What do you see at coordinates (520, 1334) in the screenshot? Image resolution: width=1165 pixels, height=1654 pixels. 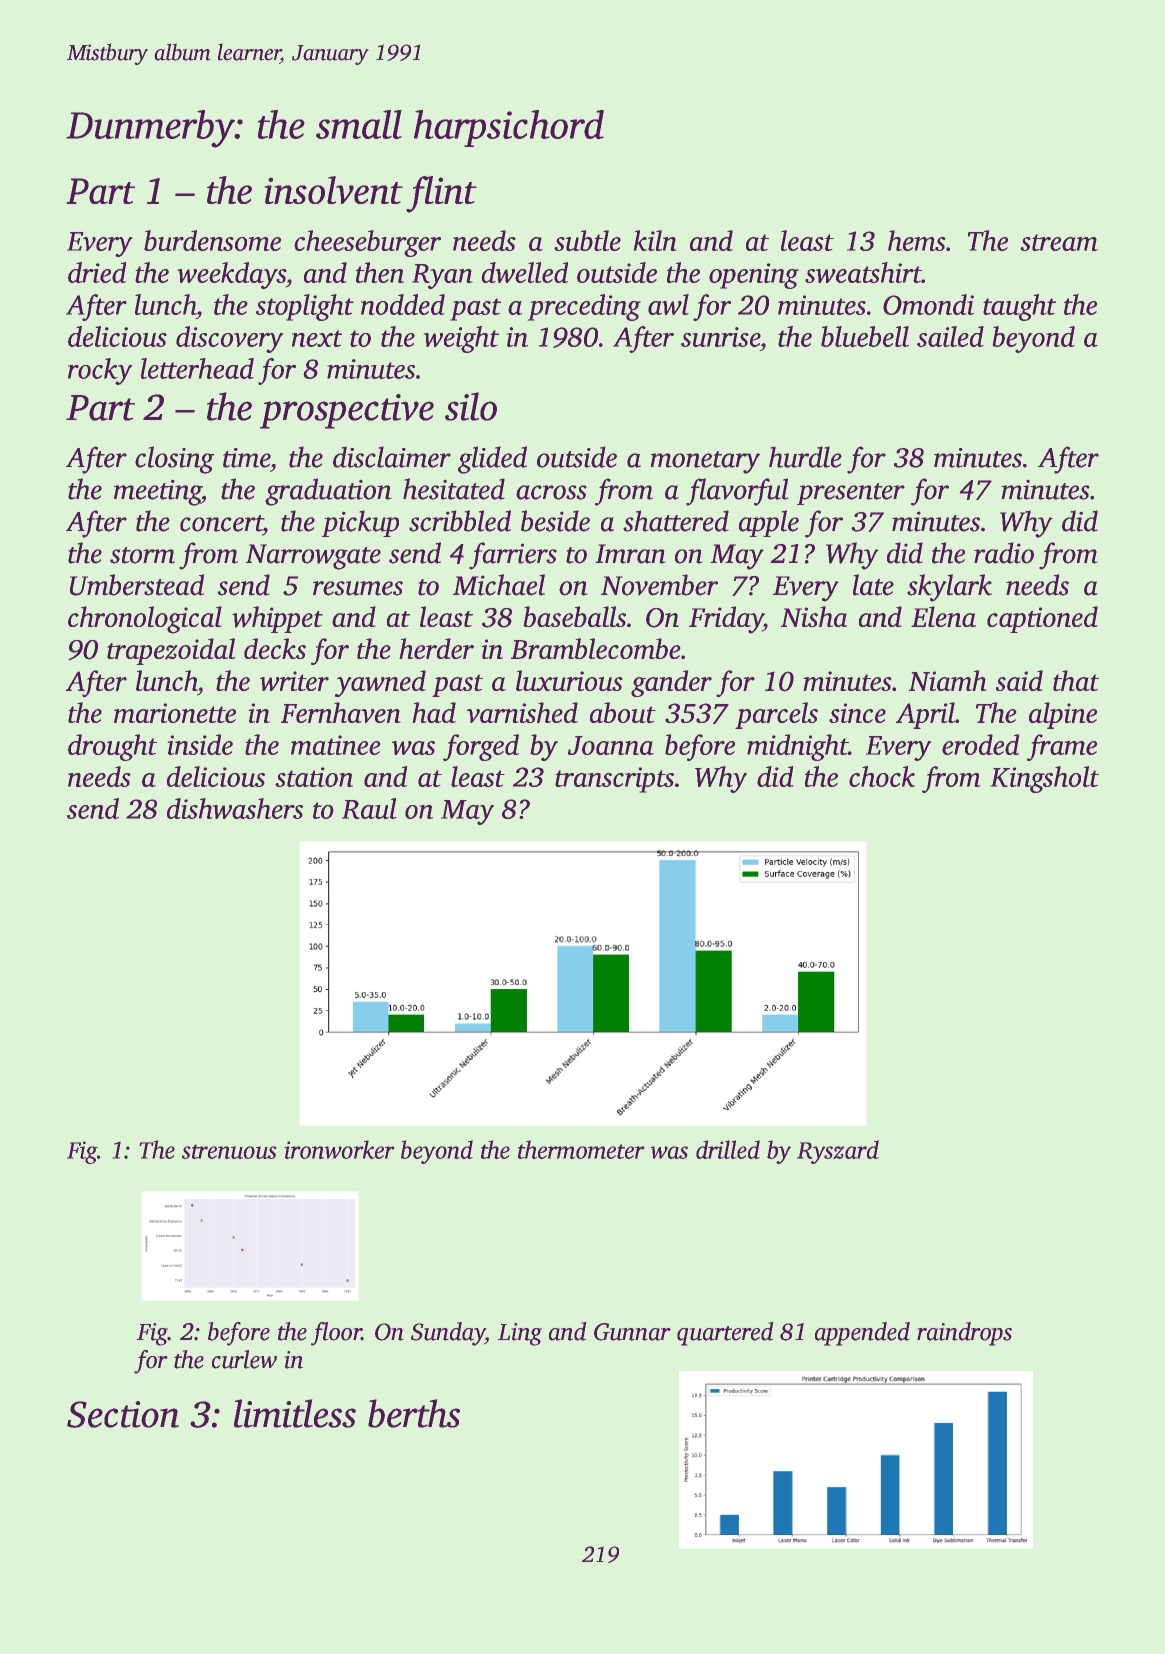 I see `Ling` at bounding box center [520, 1334].
